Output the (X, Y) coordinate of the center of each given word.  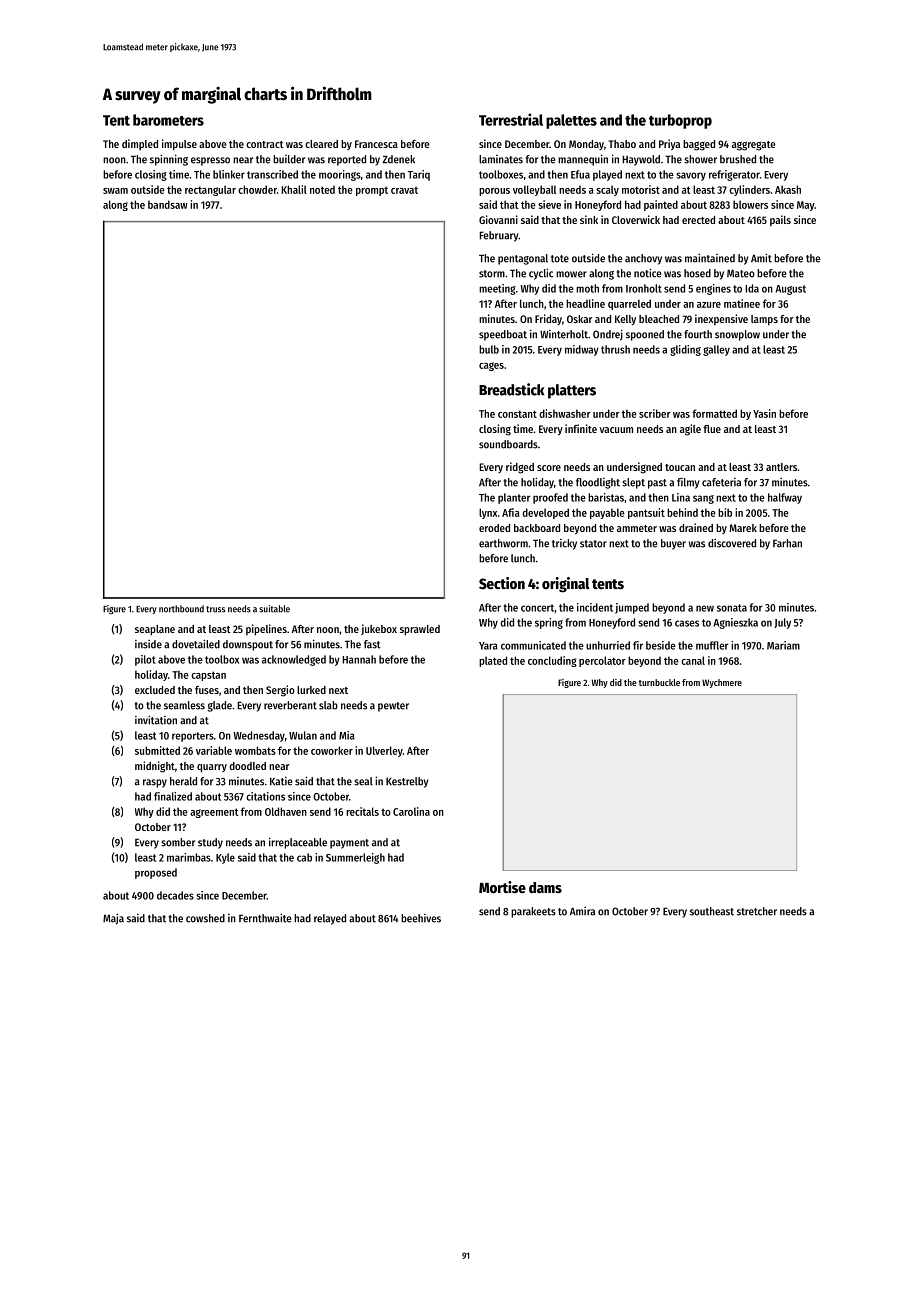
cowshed (205, 918)
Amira (582, 911)
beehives (421, 918)
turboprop (680, 121)
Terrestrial (511, 119)
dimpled (140, 144)
